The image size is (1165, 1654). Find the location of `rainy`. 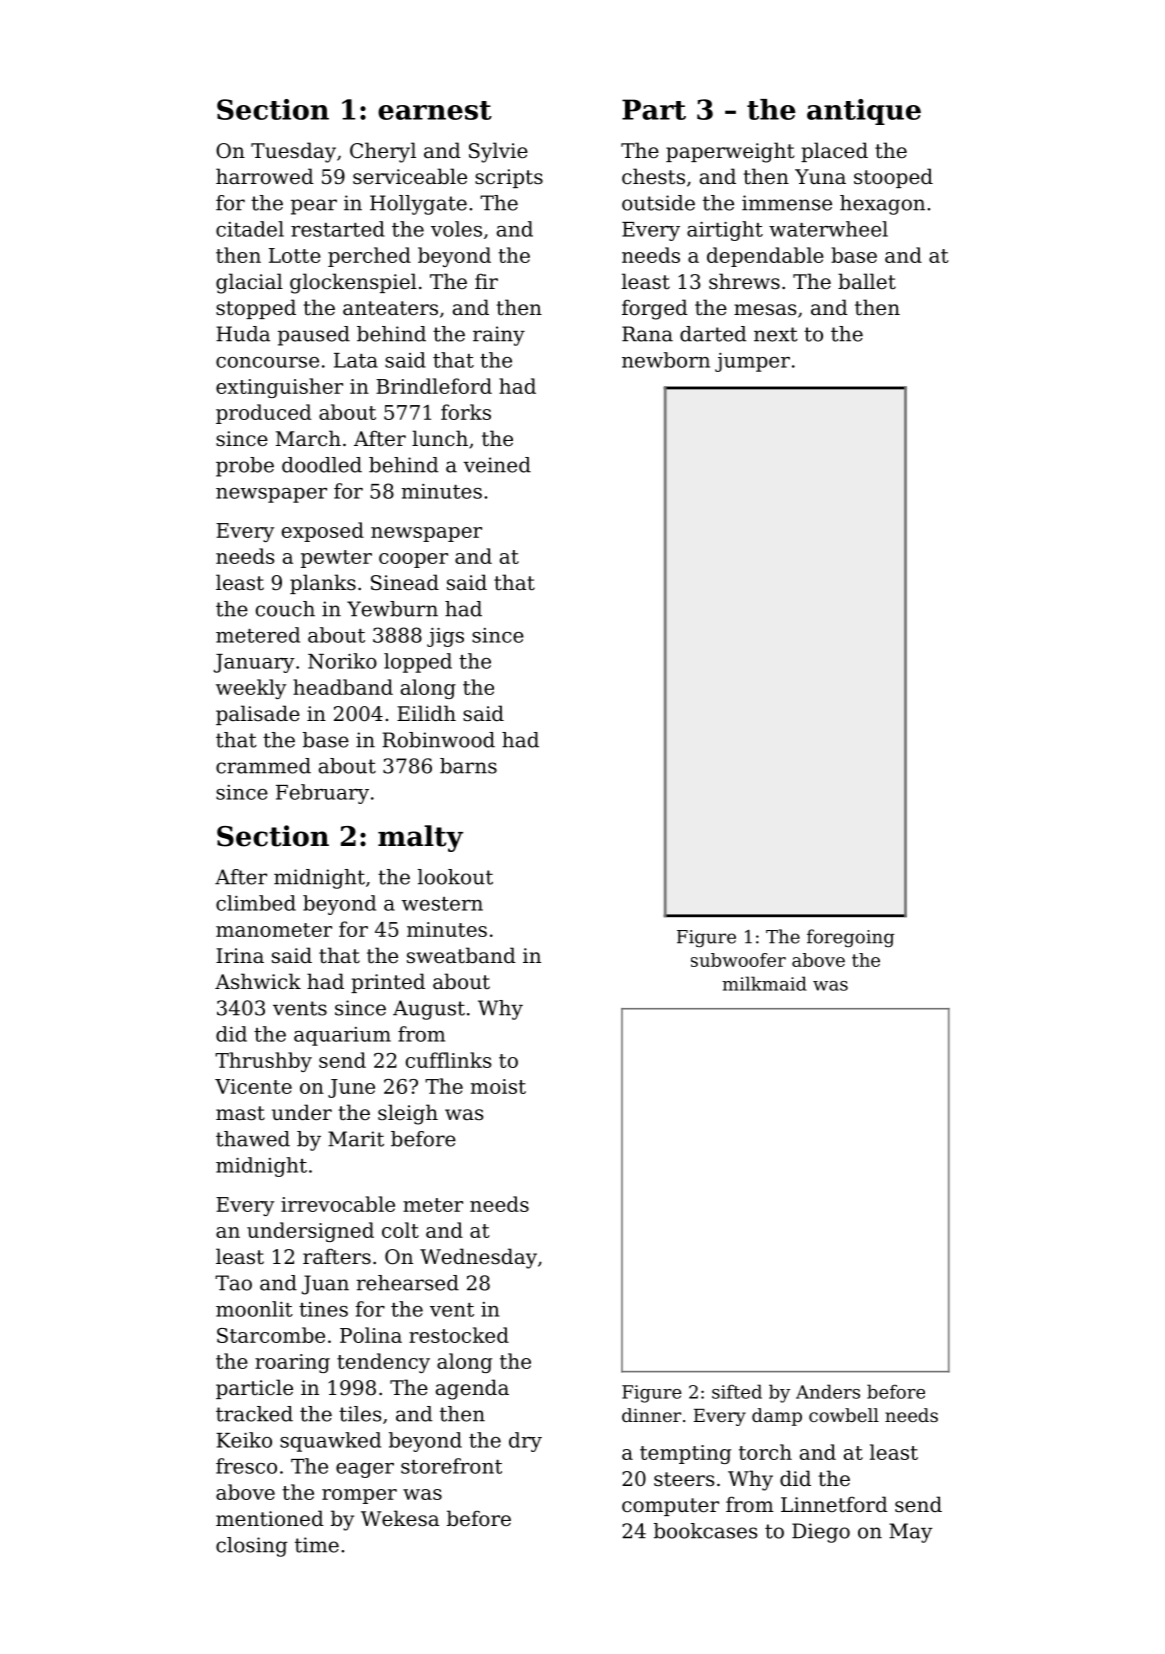

rainy is located at coordinates (499, 336).
